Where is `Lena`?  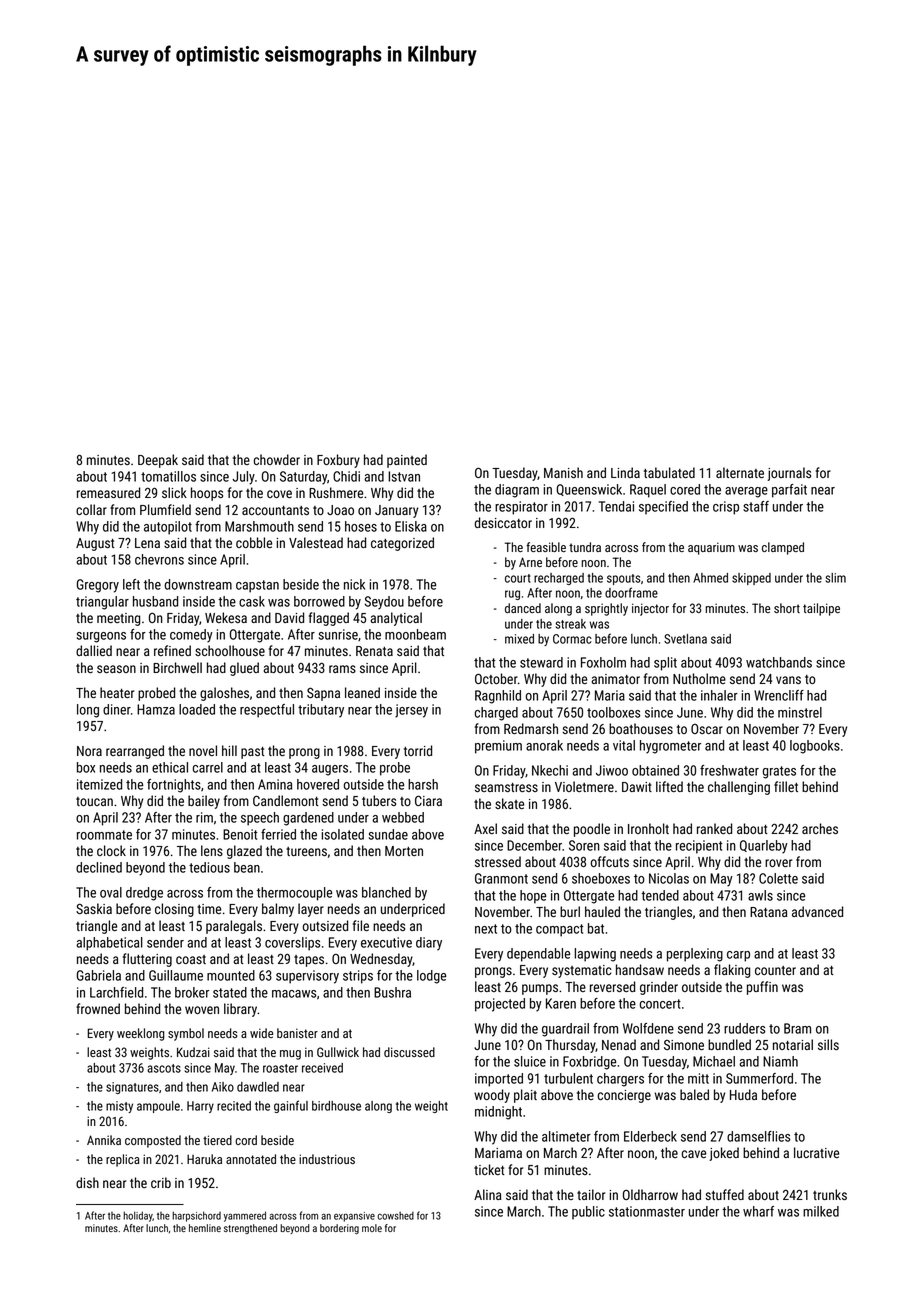
Lena is located at coordinates (147, 543).
